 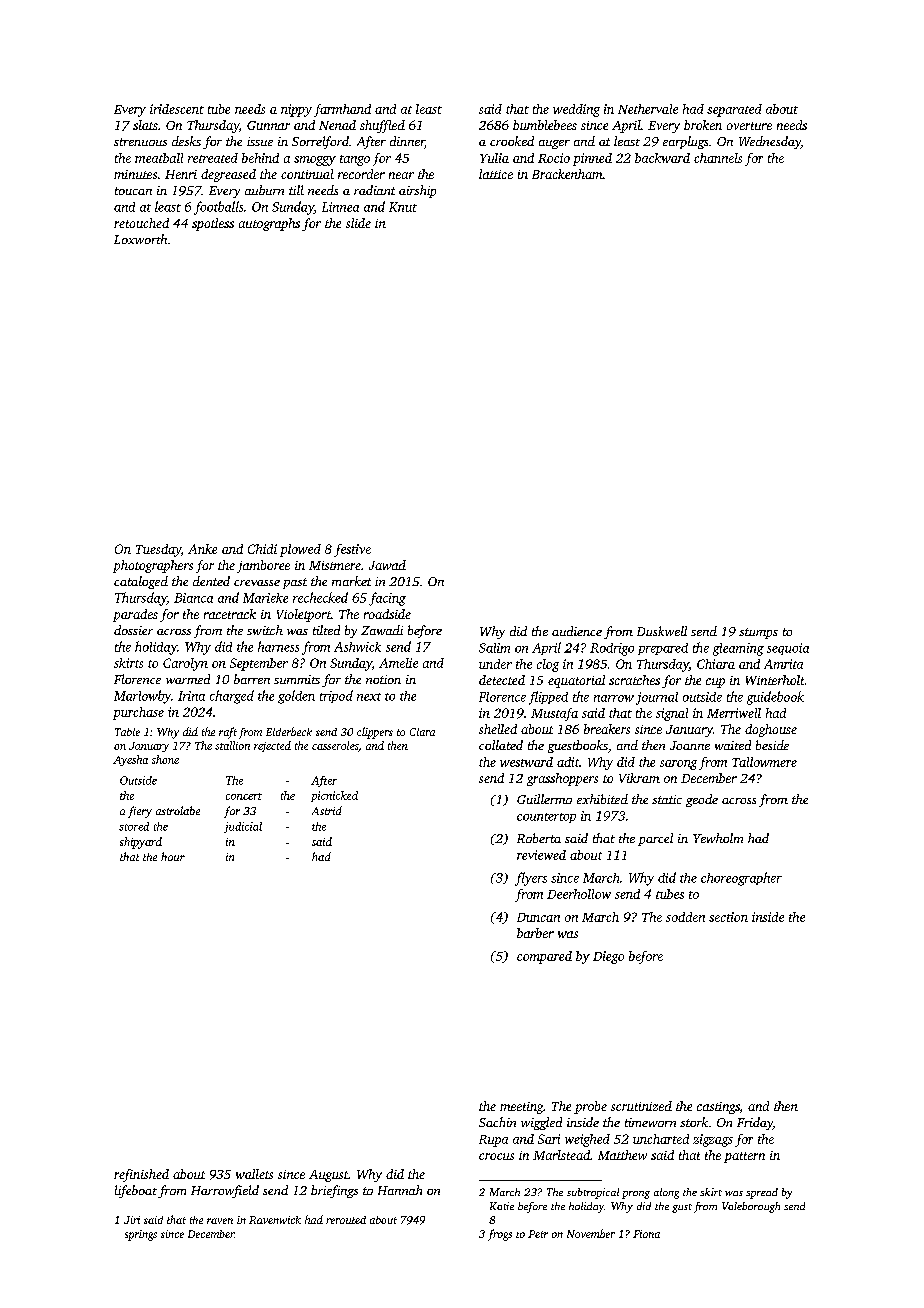 I want to click on Diego, so click(x=608, y=957).
